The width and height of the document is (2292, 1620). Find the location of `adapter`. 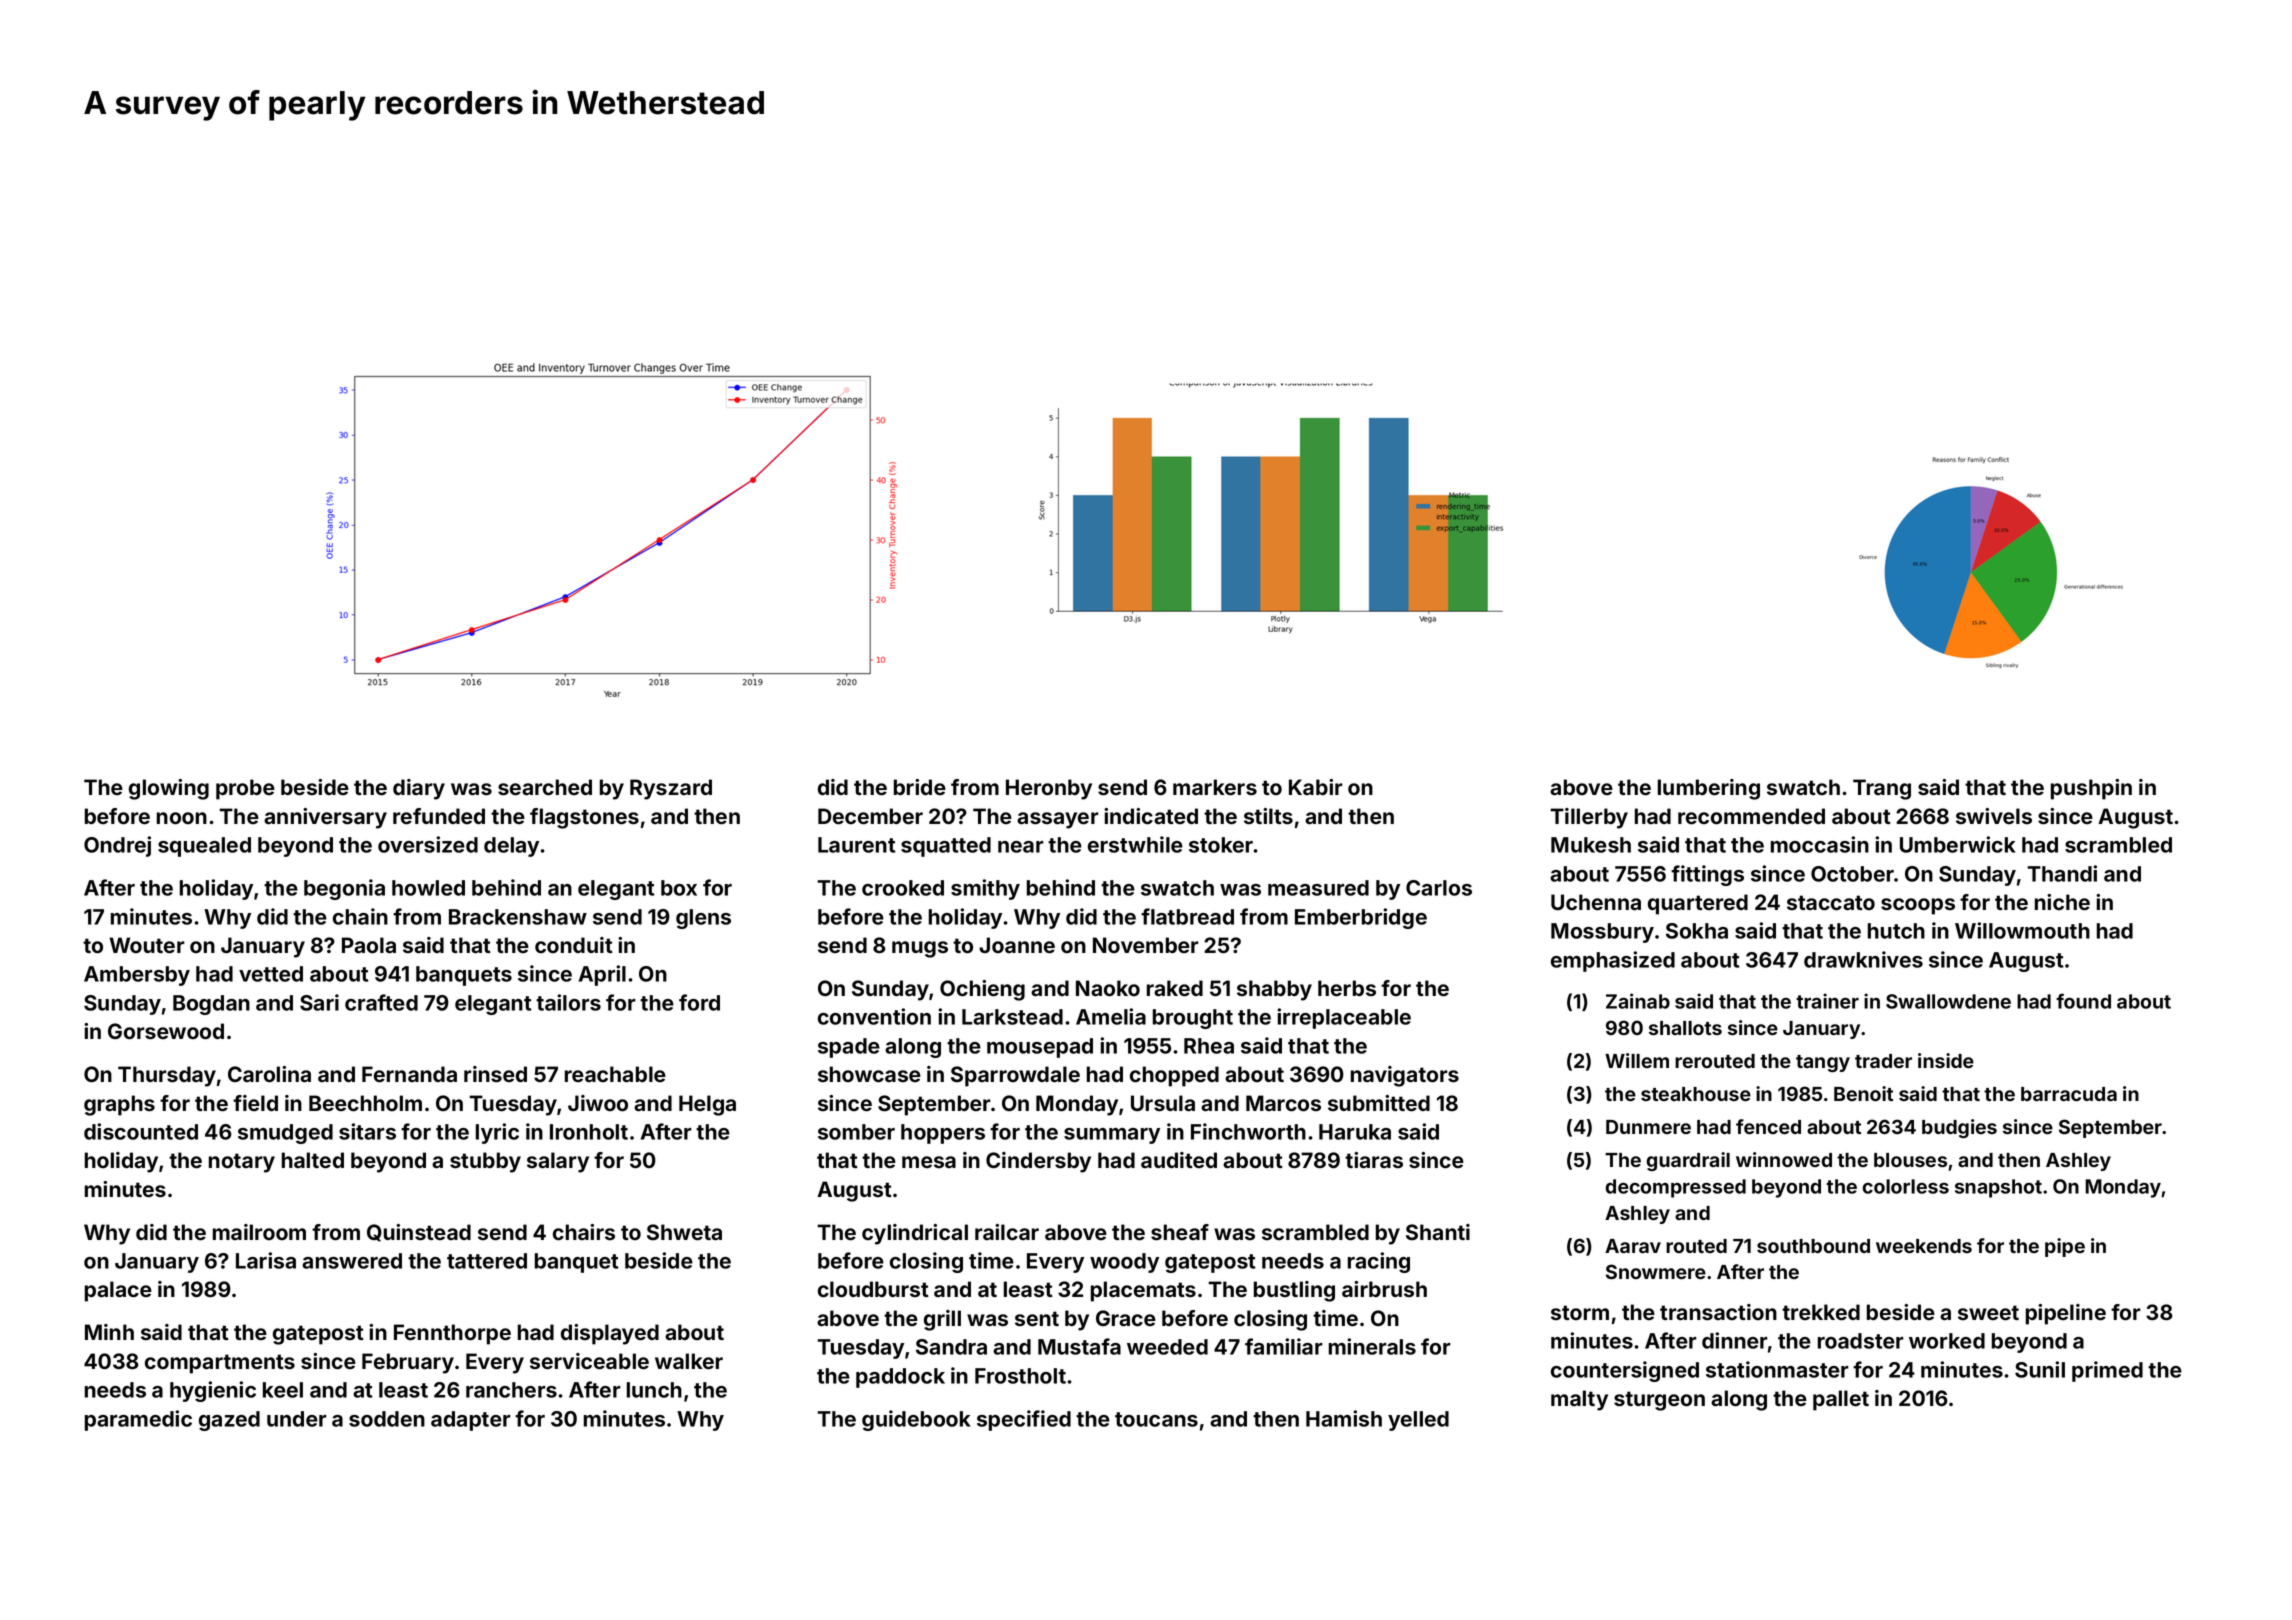

adapter is located at coordinates (471, 1421).
